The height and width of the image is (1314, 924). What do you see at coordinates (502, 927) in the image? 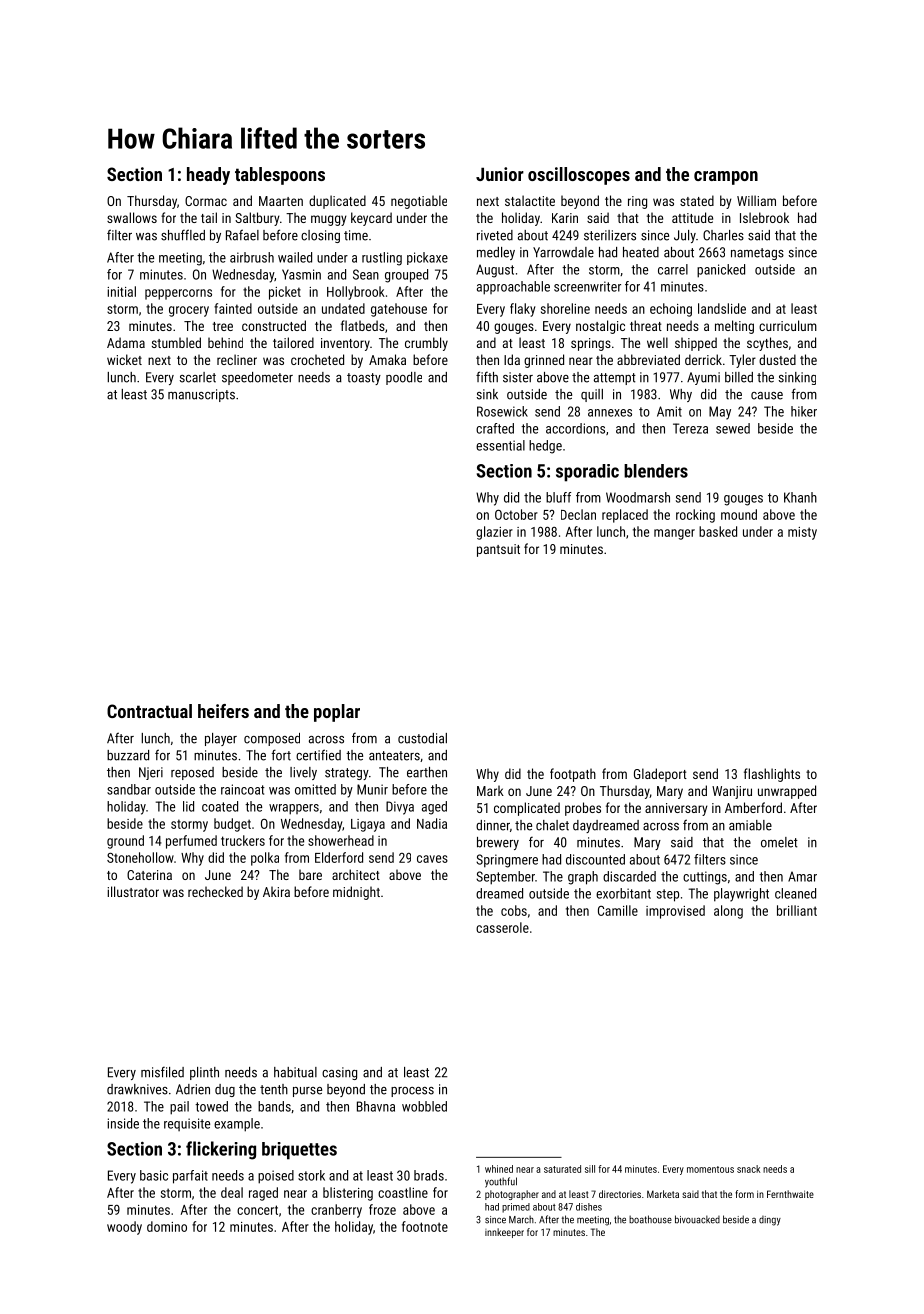
I see `casserole` at bounding box center [502, 927].
